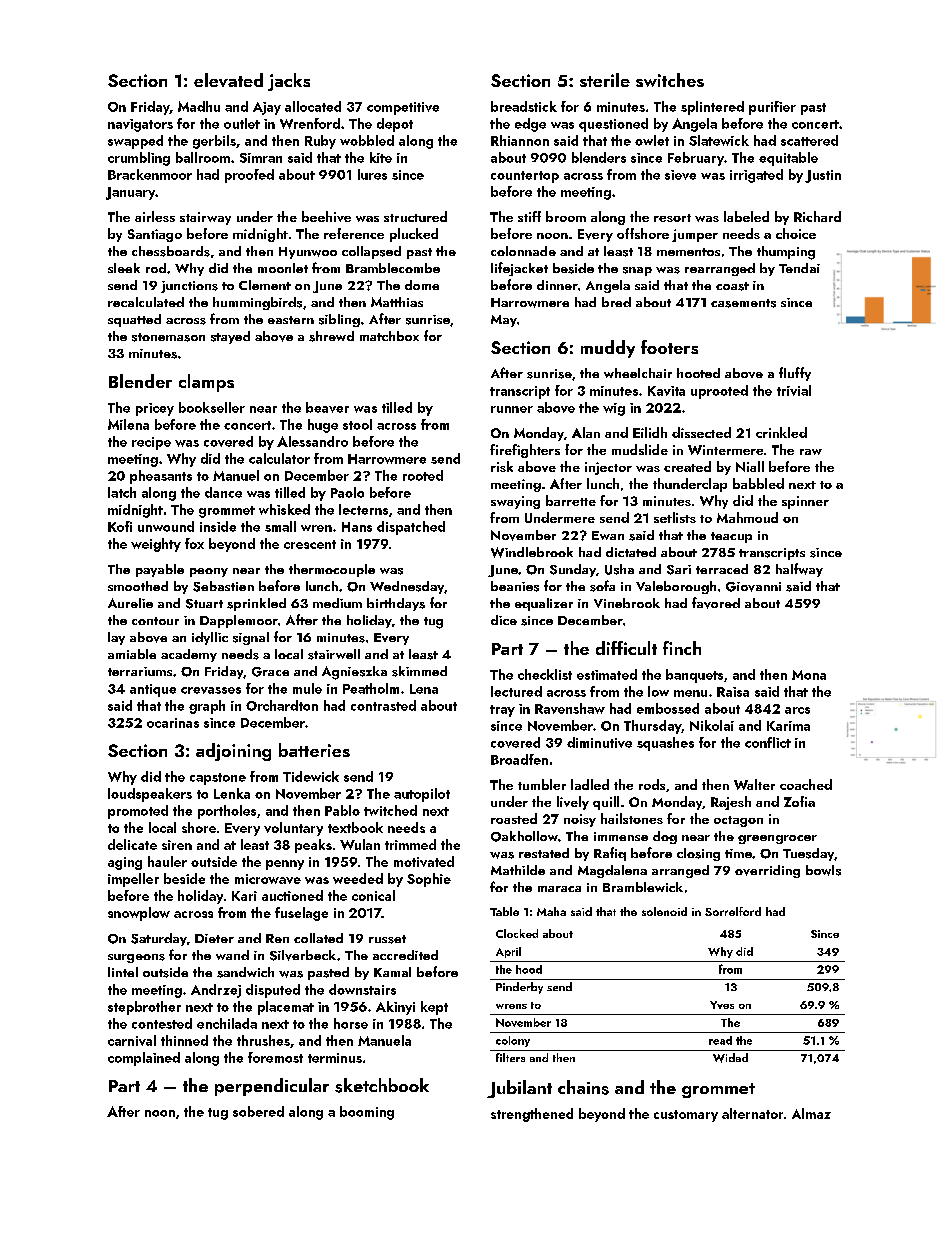 The image size is (952, 1233). Describe the element at coordinates (214, 142) in the document. I see `gerbils` at that location.
